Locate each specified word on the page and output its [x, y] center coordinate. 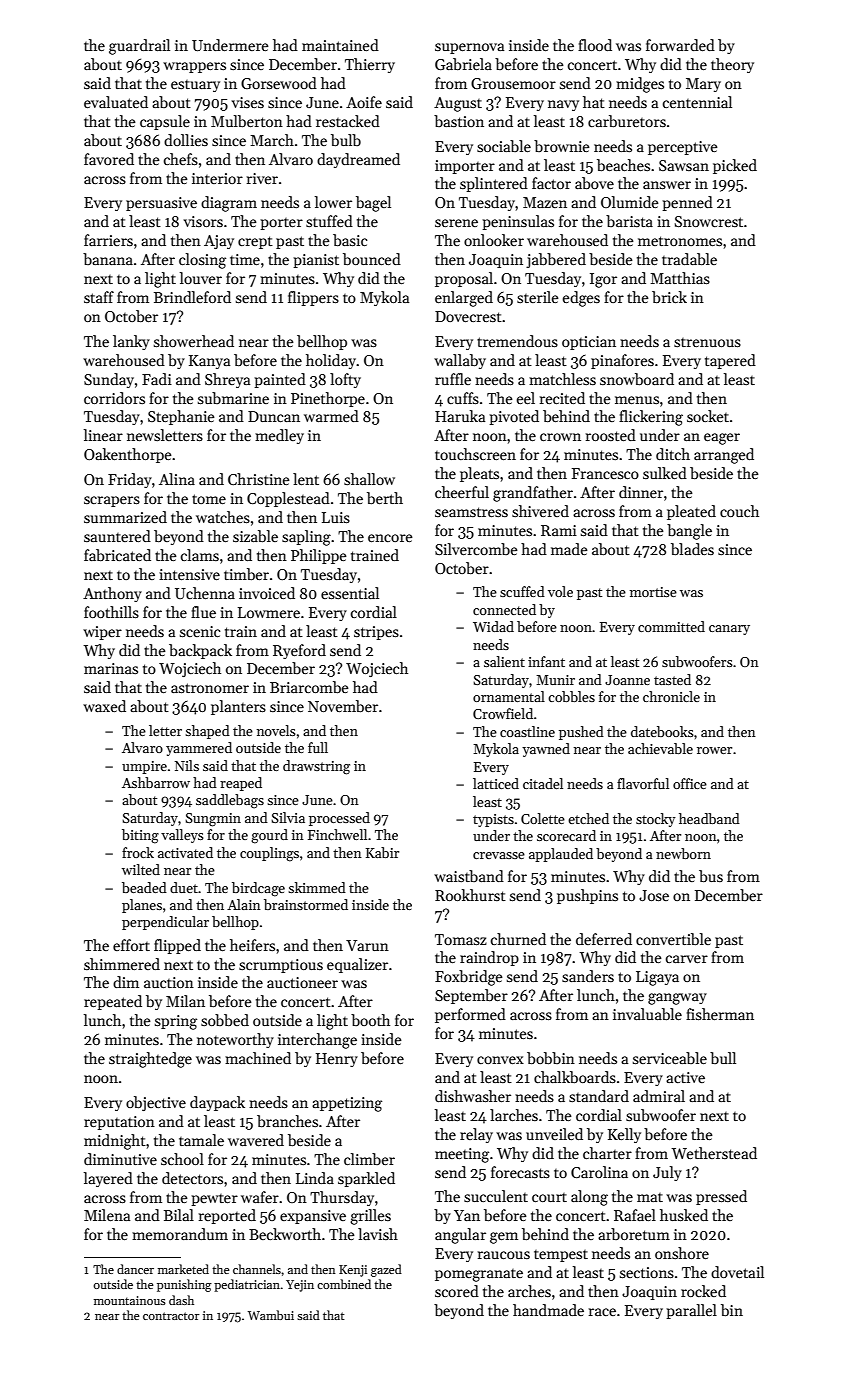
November [343, 706]
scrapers [112, 501]
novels [276, 730]
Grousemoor [513, 83]
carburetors [627, 121]
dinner [641, 492]
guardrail [139, 47]
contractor [171, 1316]
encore [390, 538]
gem [504, 1238]
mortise [653, 592]
